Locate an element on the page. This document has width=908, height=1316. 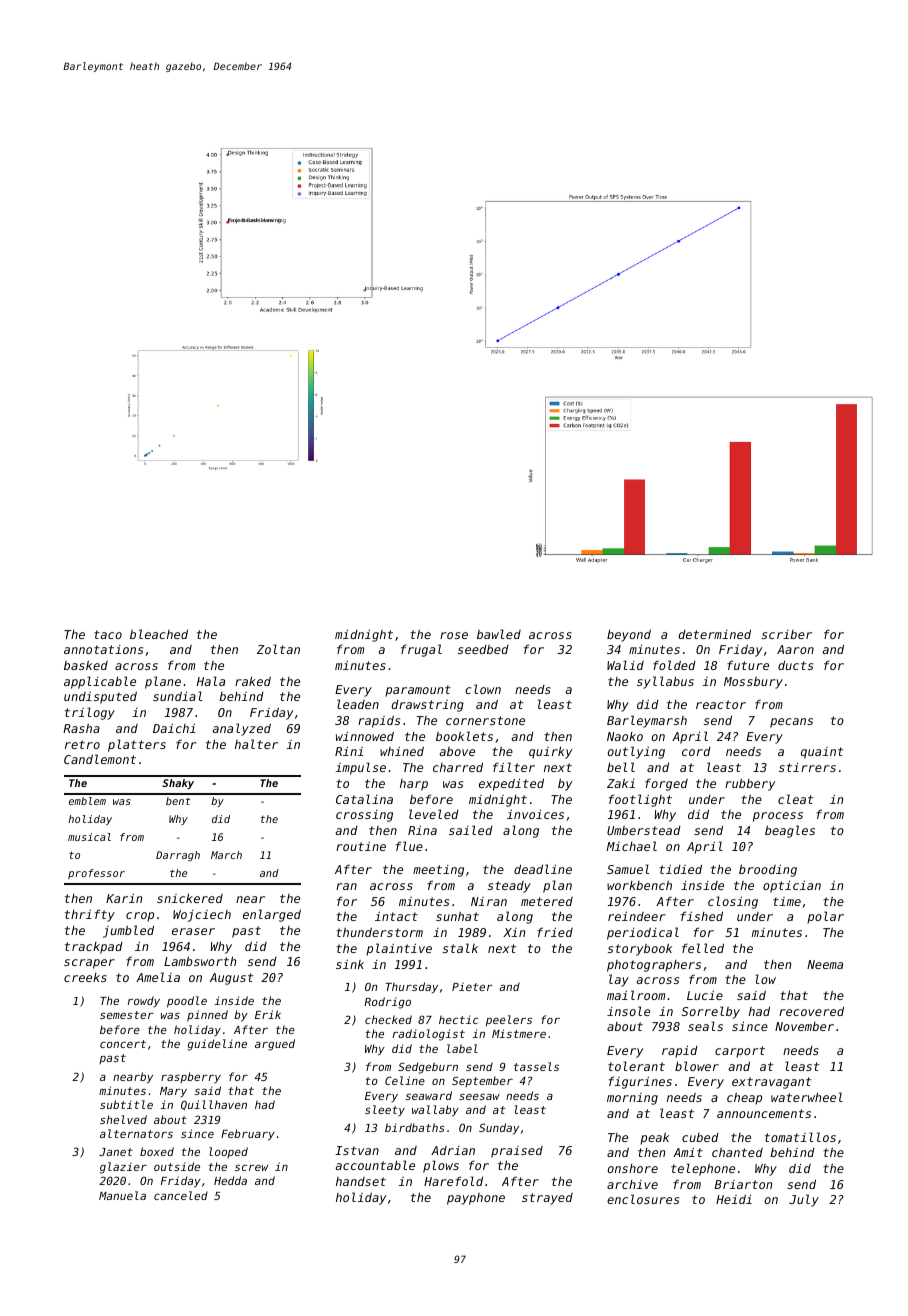
rose is located at coordinates (454, 635).
